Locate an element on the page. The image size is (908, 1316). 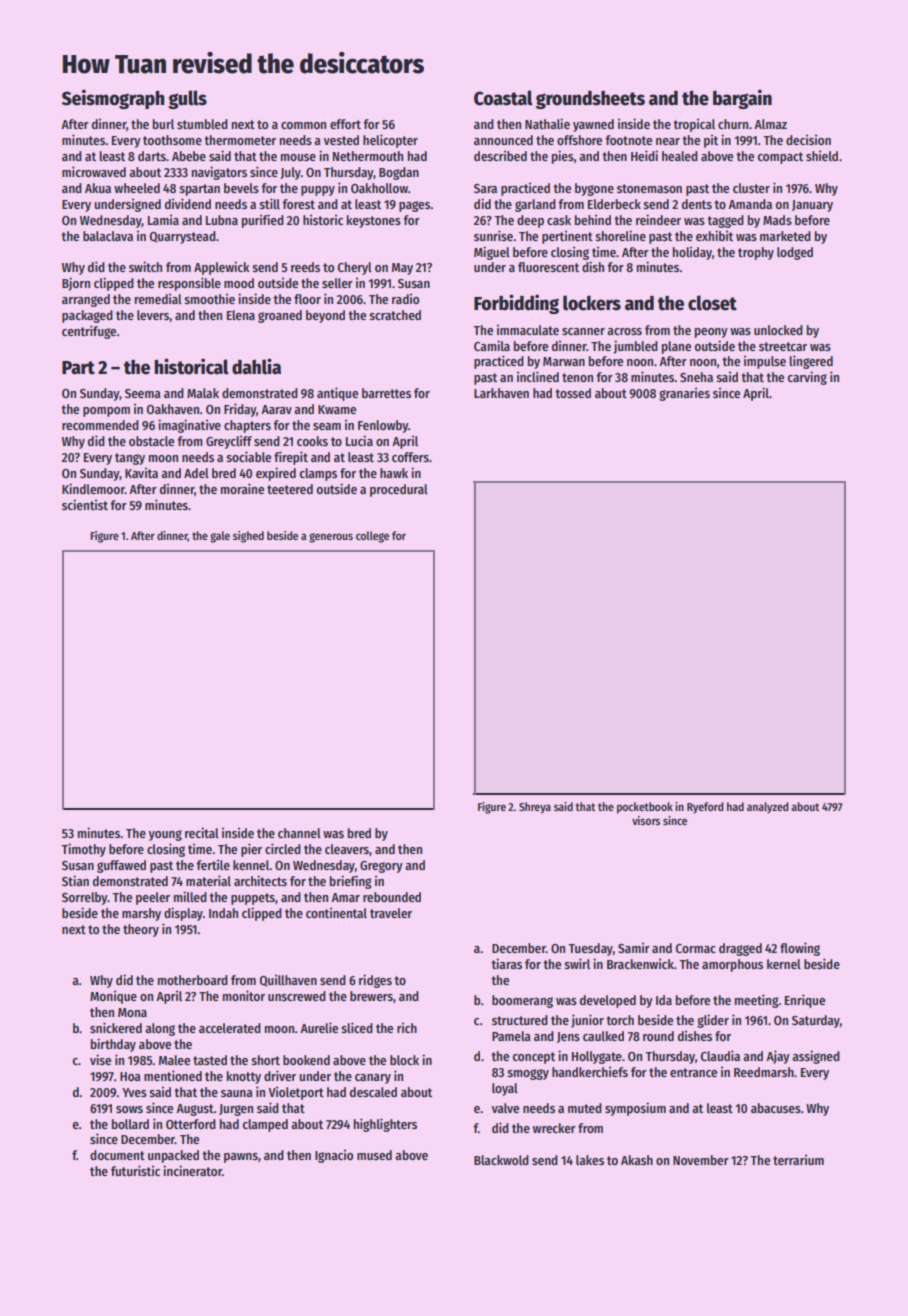
cleavers is located at coordinates (347, 849).
